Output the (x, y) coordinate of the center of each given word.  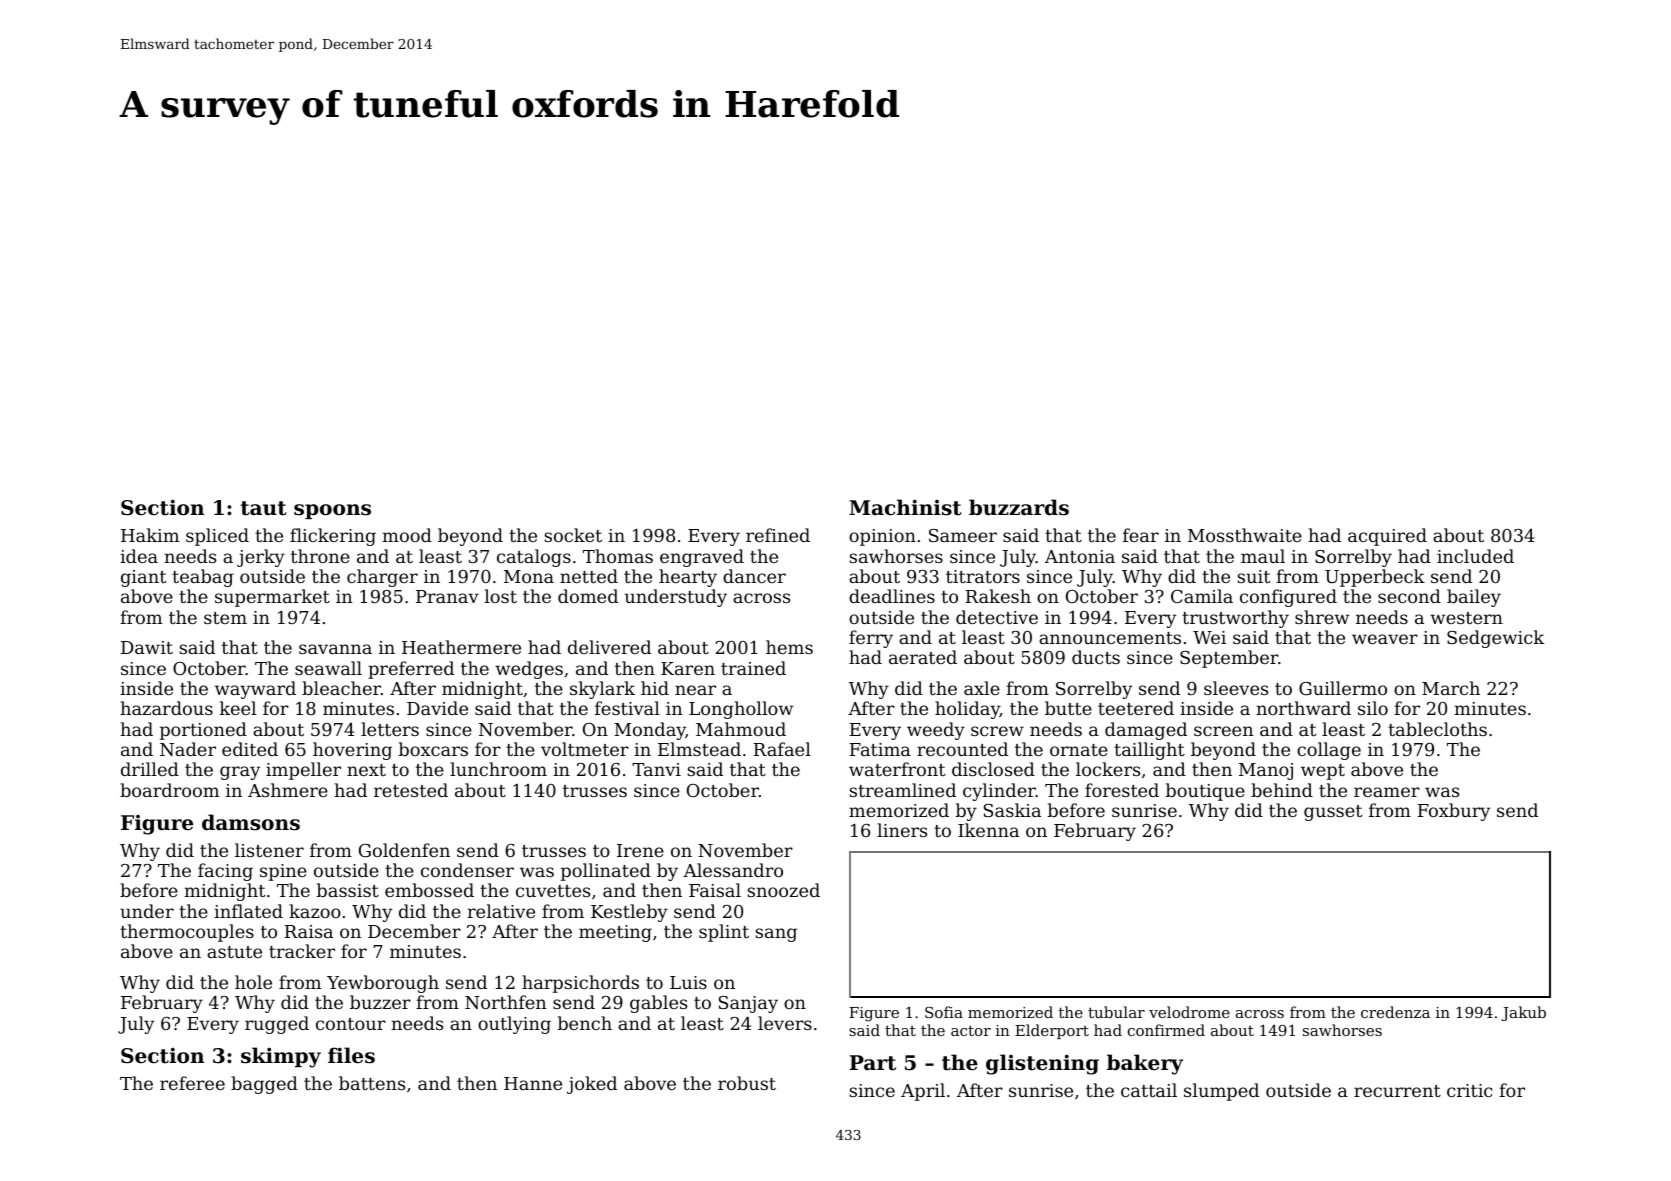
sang (776, 935)
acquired (1387, 537)
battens (372, 1083)
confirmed (1166, 1030)
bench (585, 1023)
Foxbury (1454, 812)
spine (283, 872)
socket (573, 535)
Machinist (905, 507)
